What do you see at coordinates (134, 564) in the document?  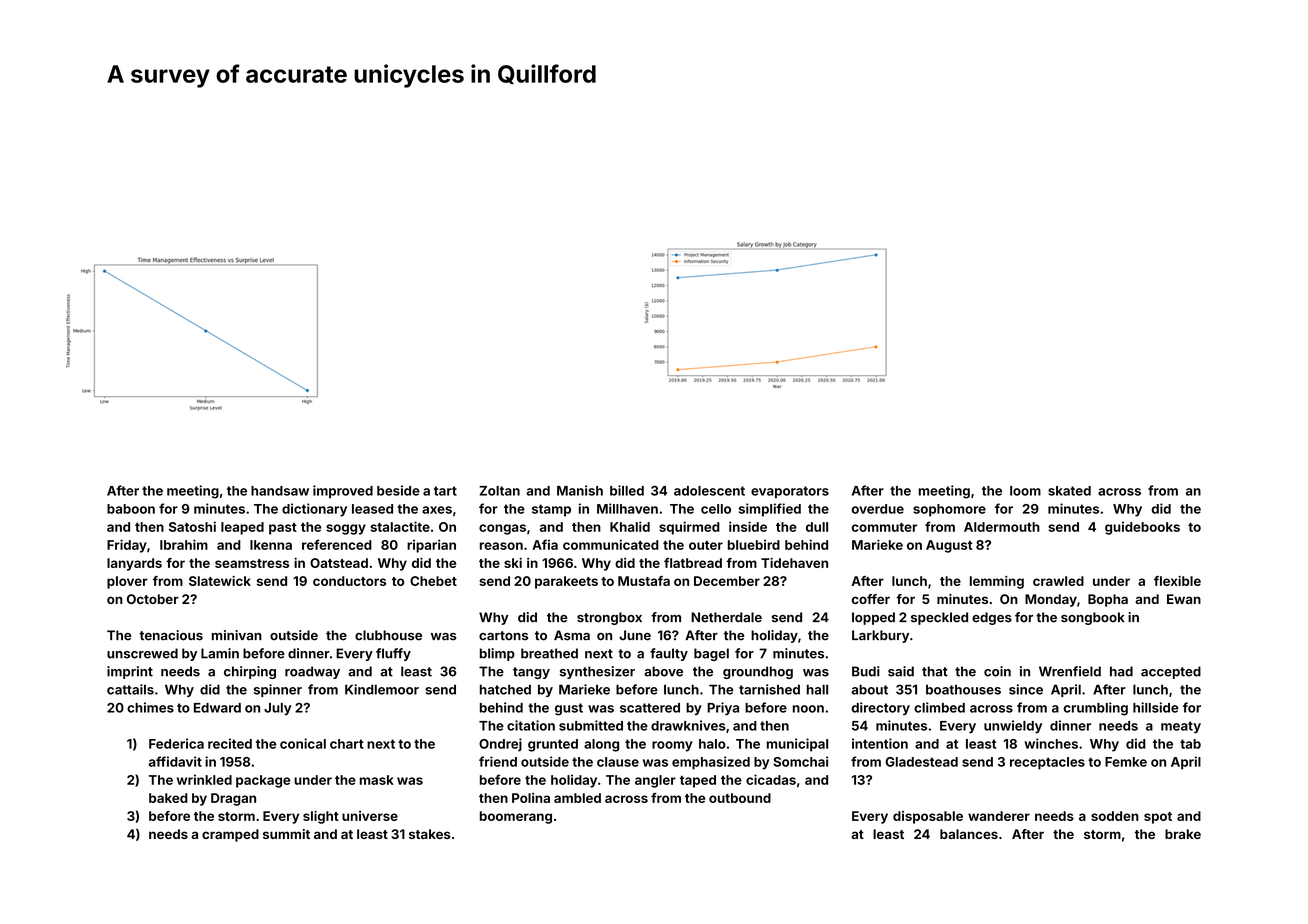 I see `lanyards` at bounding box center [134, 564].
